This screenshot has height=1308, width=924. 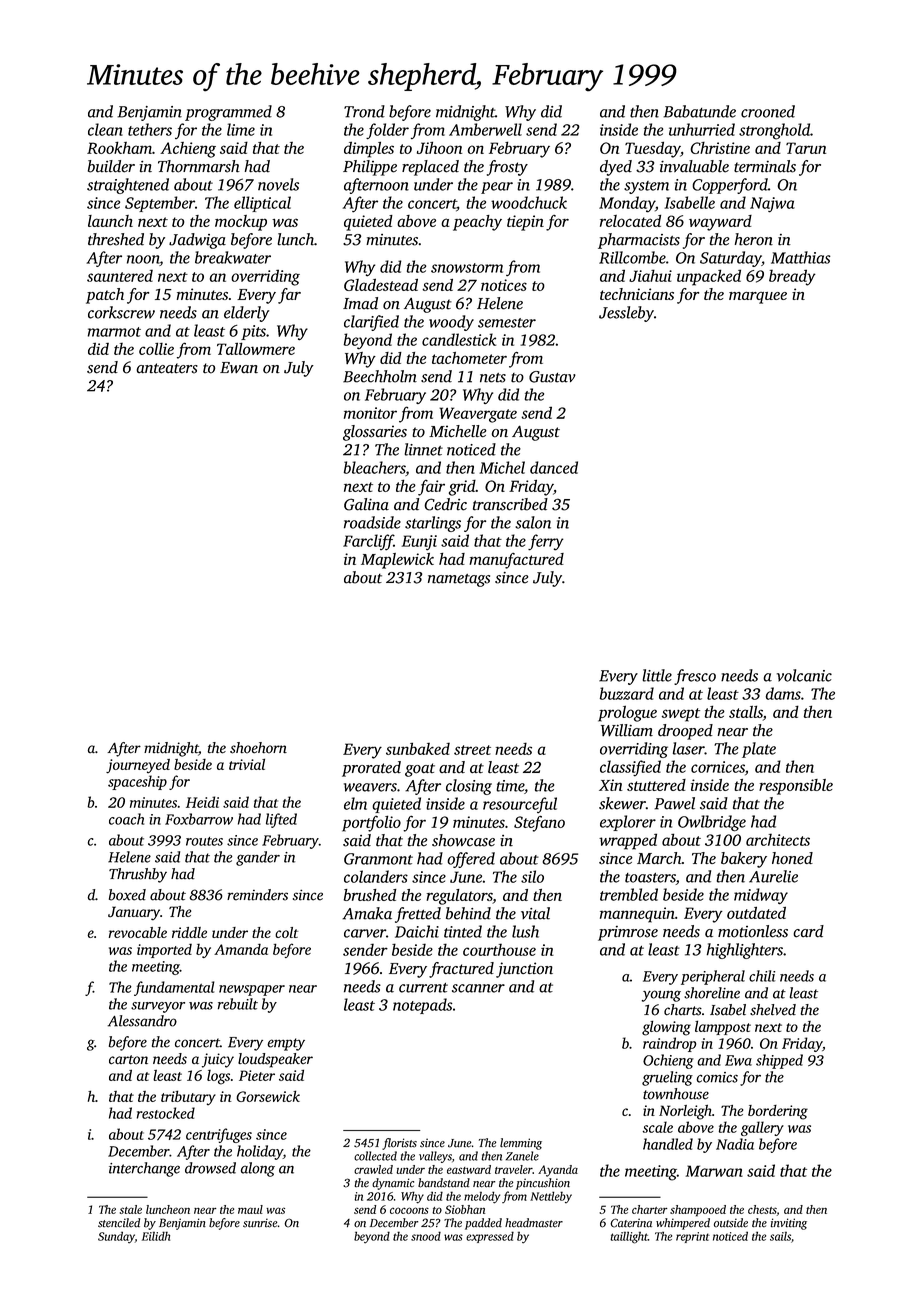 I want to click on notices, so click(x=504, y=285).
